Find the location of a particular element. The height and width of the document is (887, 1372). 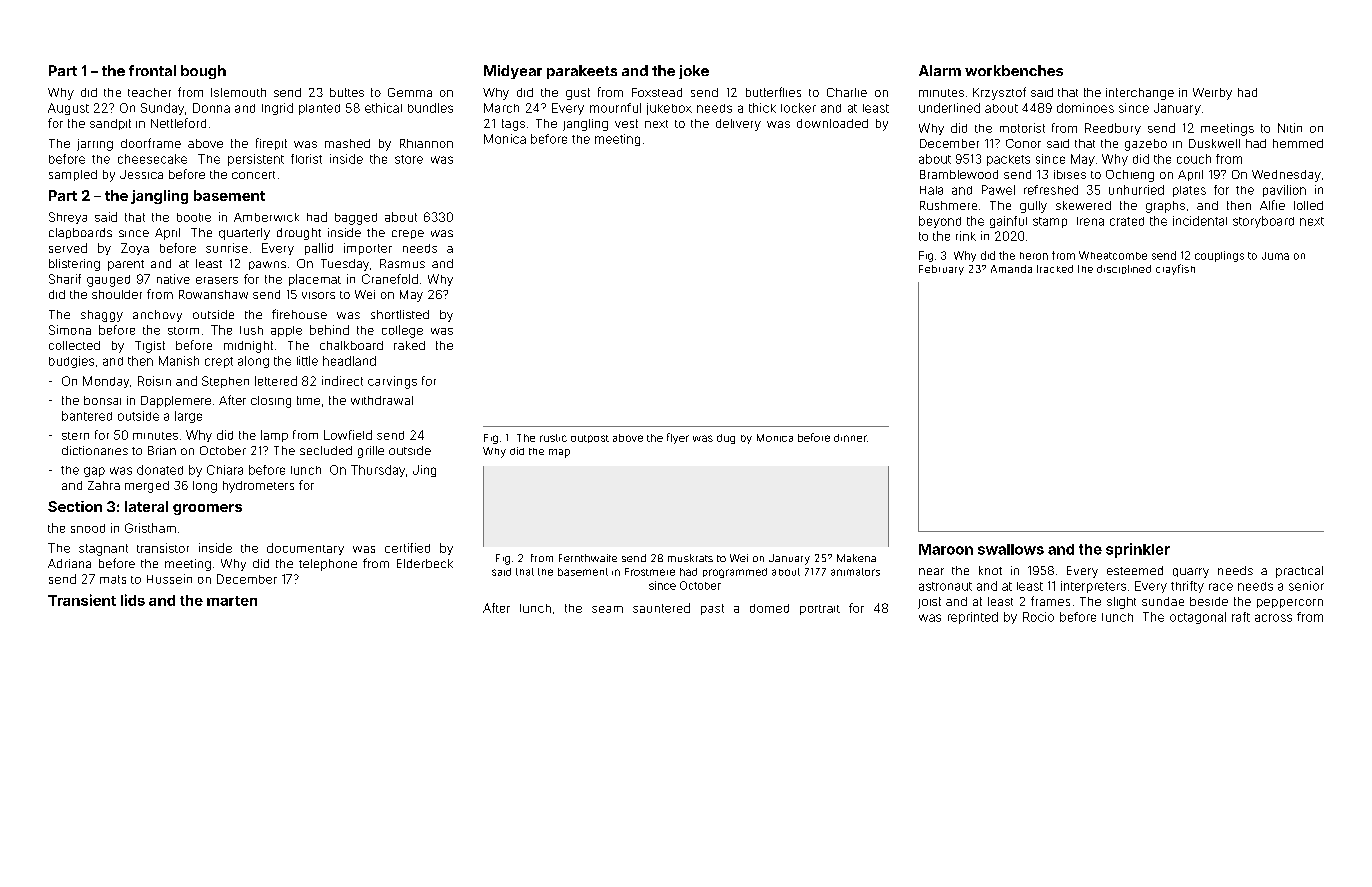

dinner is located at coordinates (850, 438).
